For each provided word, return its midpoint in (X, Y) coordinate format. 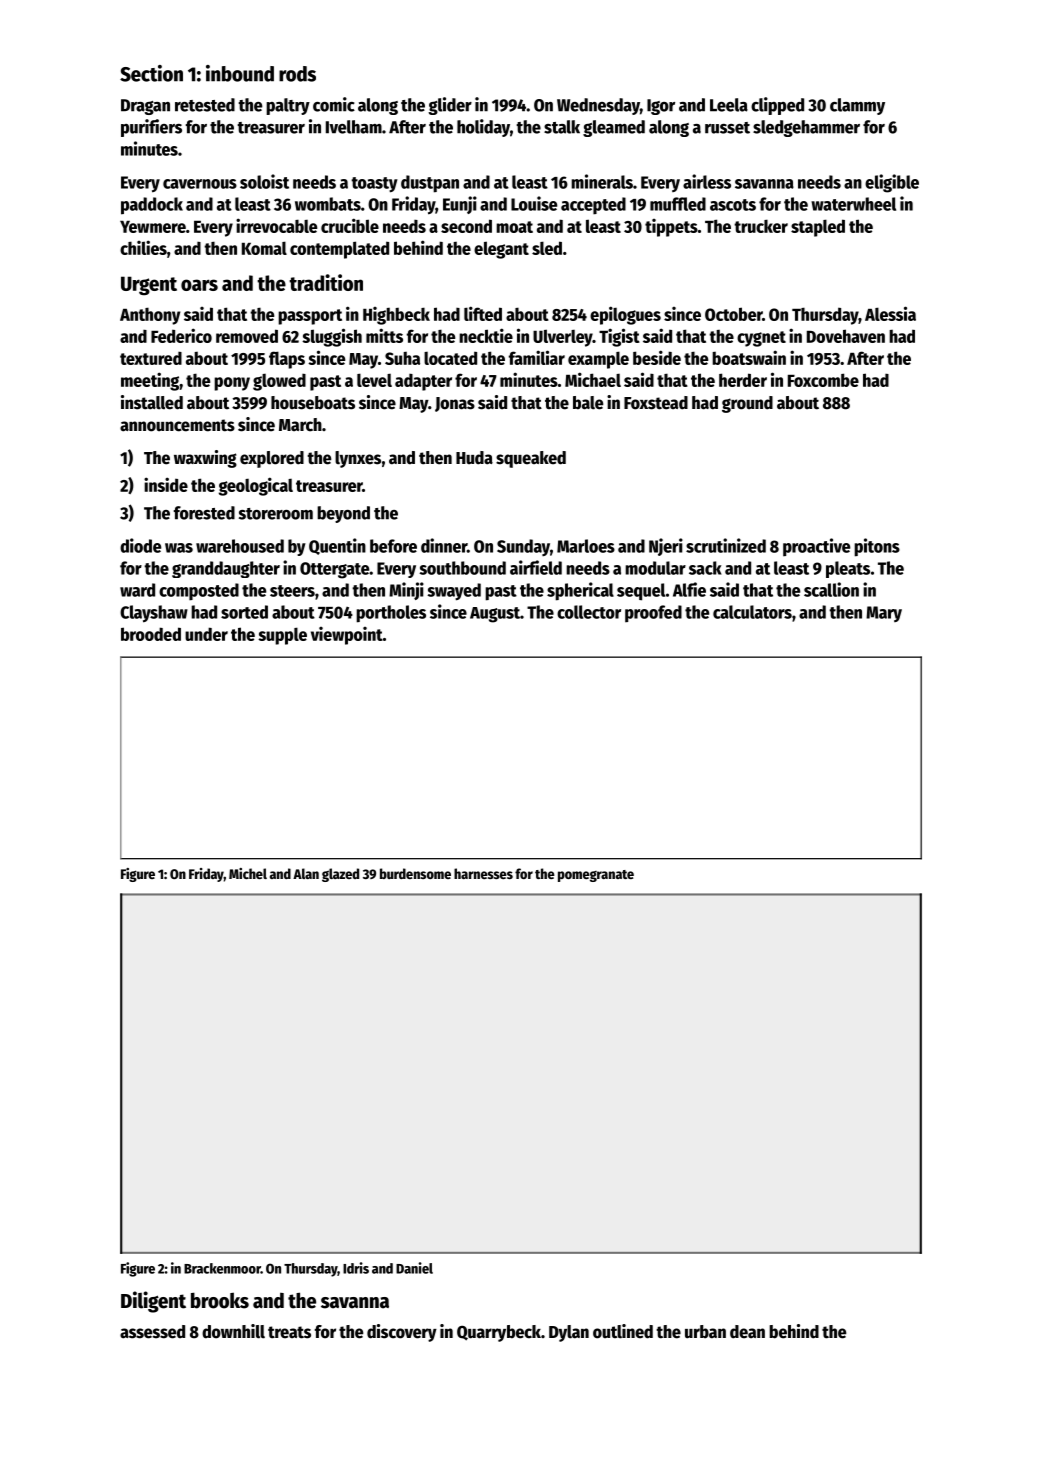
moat (514, 227)
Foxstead (656, 403)
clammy (857, 106)
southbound (462, 568)
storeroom (276, 514)
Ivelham (354, 127)
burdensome (415, 873)
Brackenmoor (222, 1268)
